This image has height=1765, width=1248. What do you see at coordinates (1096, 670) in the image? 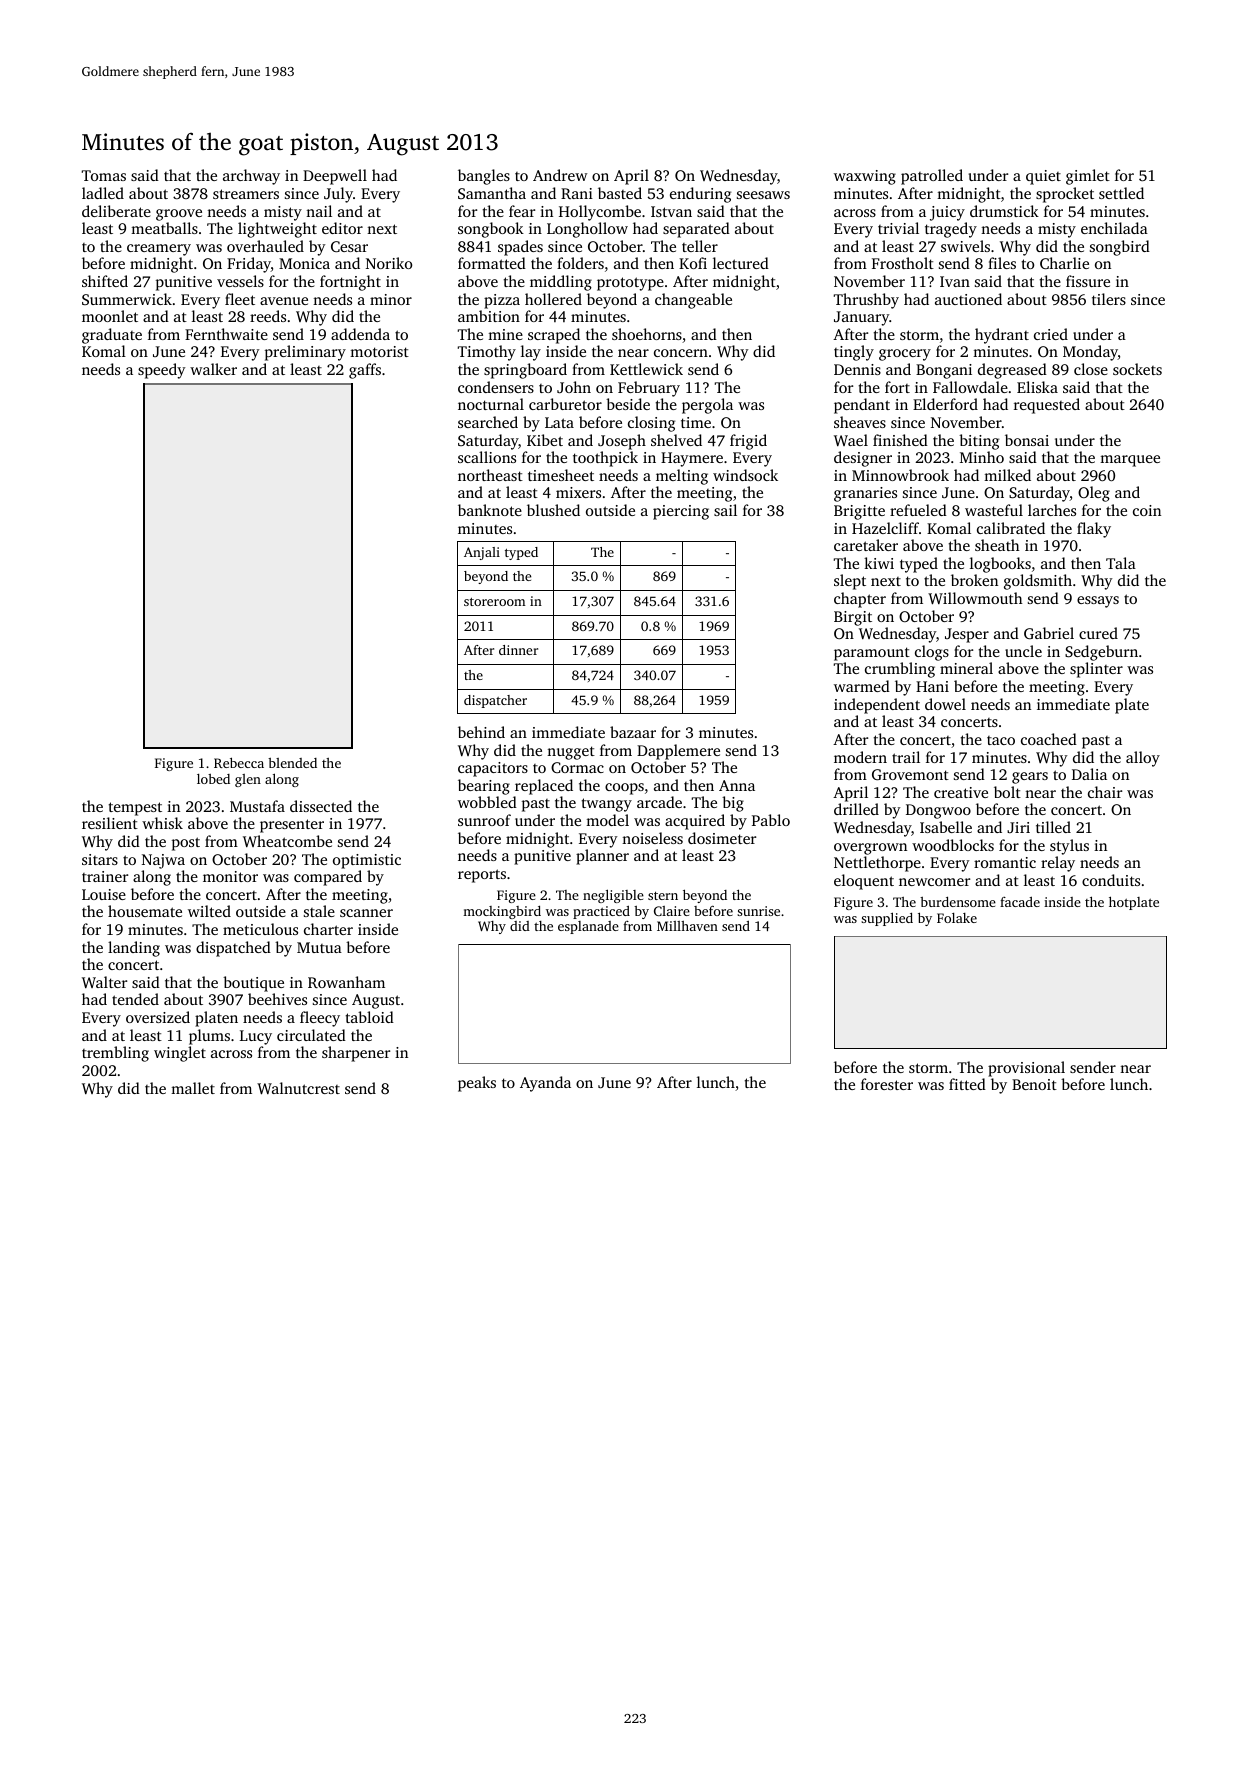
I see `splinter` at bounding box center [1096, 670].
